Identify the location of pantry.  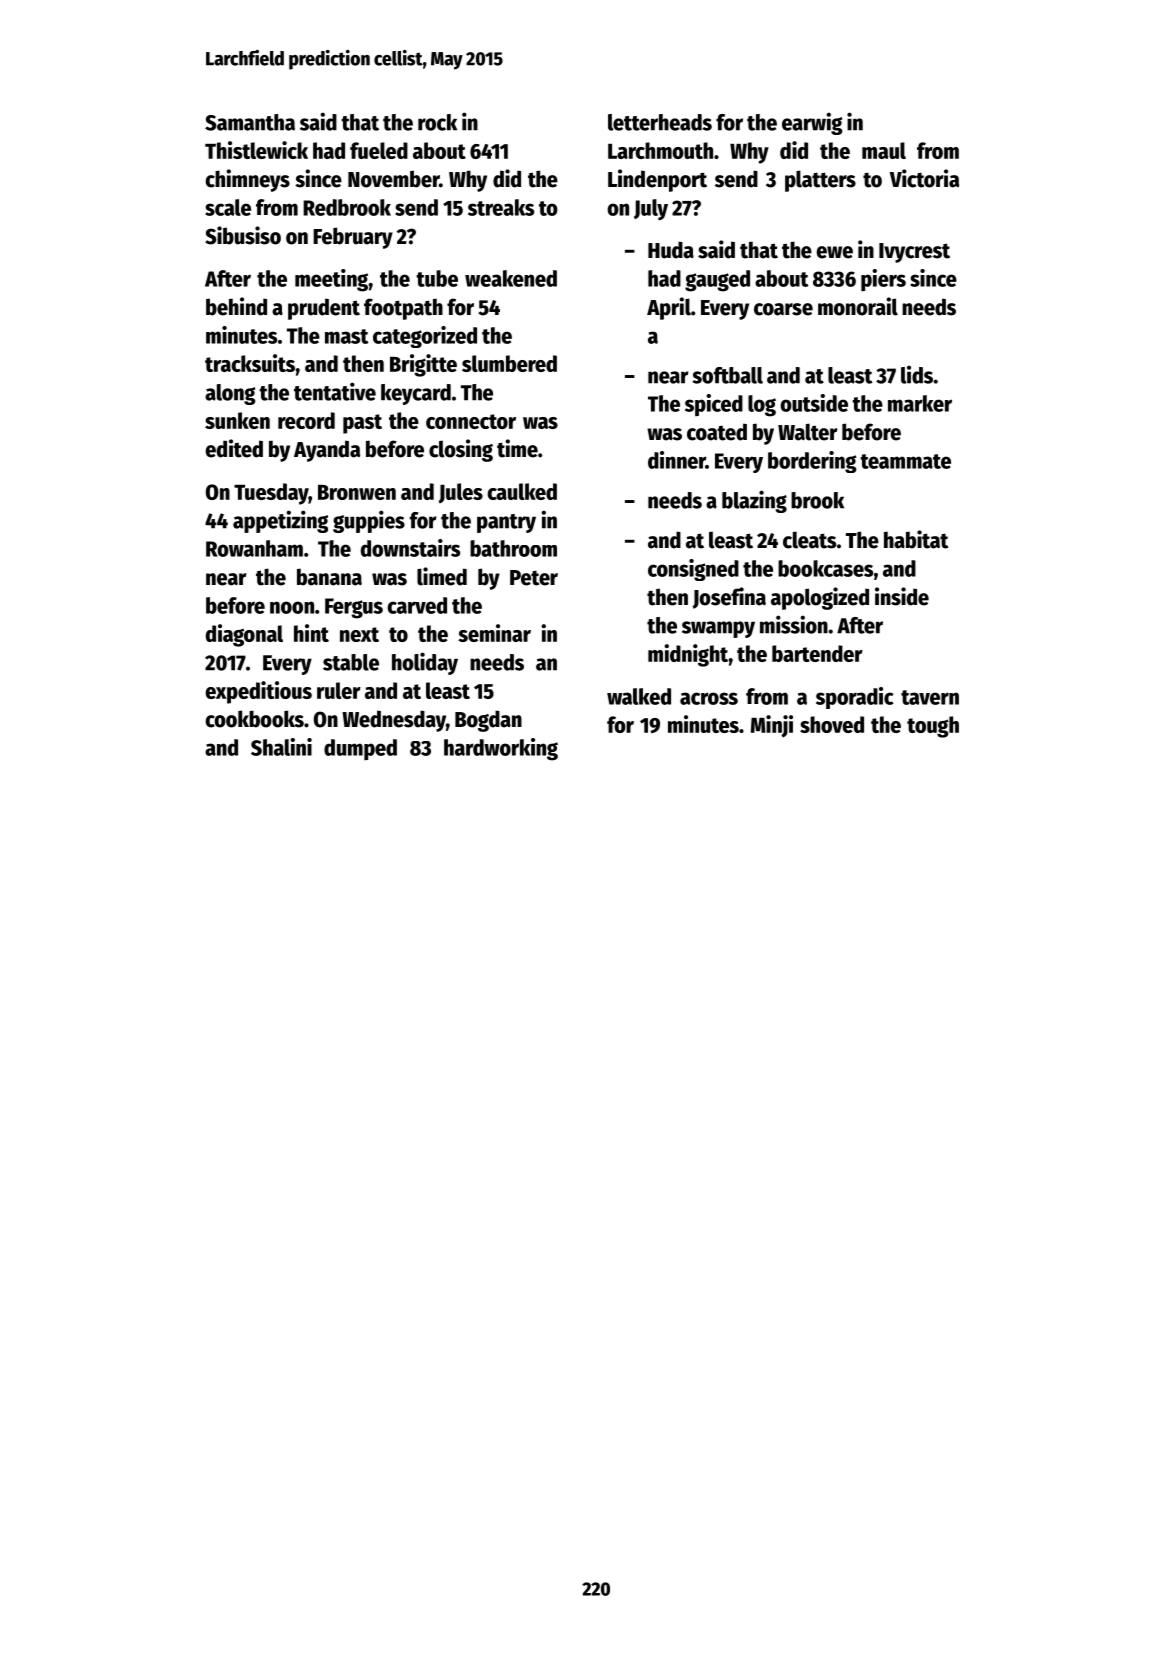
(506, 523).
